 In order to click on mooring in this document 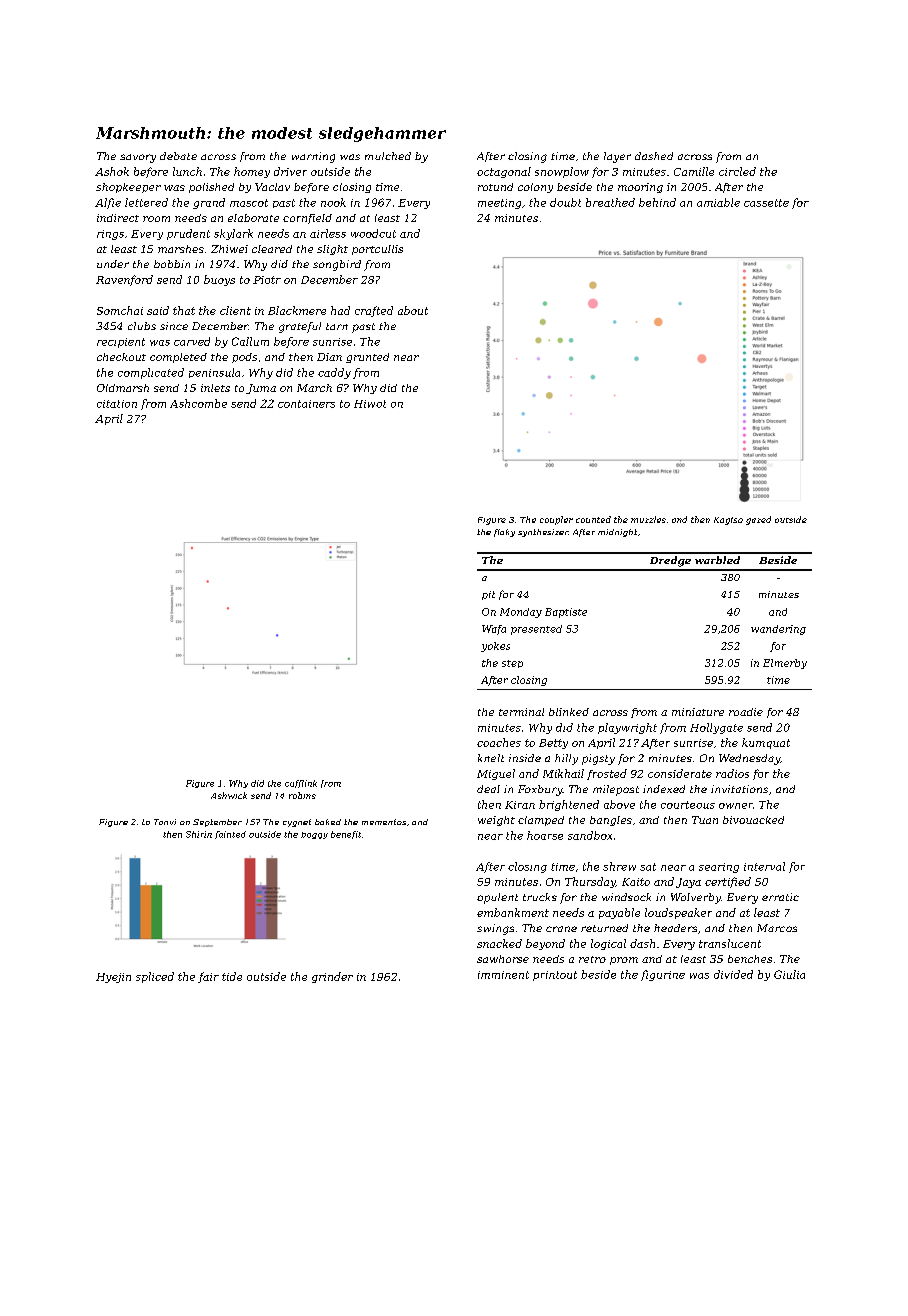, I will do `click(640, 188)`.
